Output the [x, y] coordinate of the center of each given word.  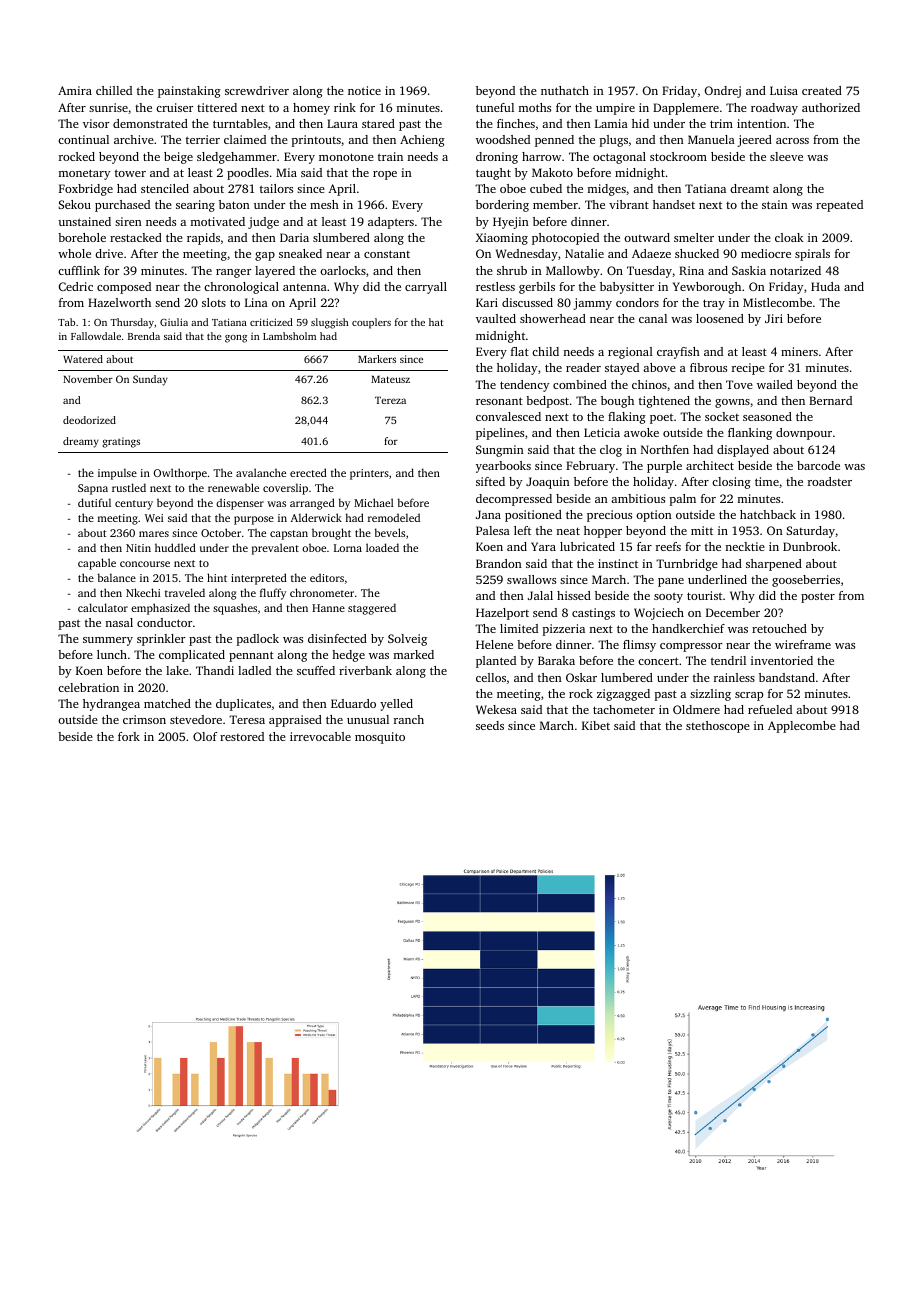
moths [535, 107]
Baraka [556, 660]
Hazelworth [119, 302]
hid [640, 123]
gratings [121, 442]
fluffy [273, 594]
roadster [830, 481]
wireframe [803, 644]
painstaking [189, 92]
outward [647, 237]
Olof [205, 736]
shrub [512, 270]
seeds [490, 725]
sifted [490, 481]
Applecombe [802, 727]
